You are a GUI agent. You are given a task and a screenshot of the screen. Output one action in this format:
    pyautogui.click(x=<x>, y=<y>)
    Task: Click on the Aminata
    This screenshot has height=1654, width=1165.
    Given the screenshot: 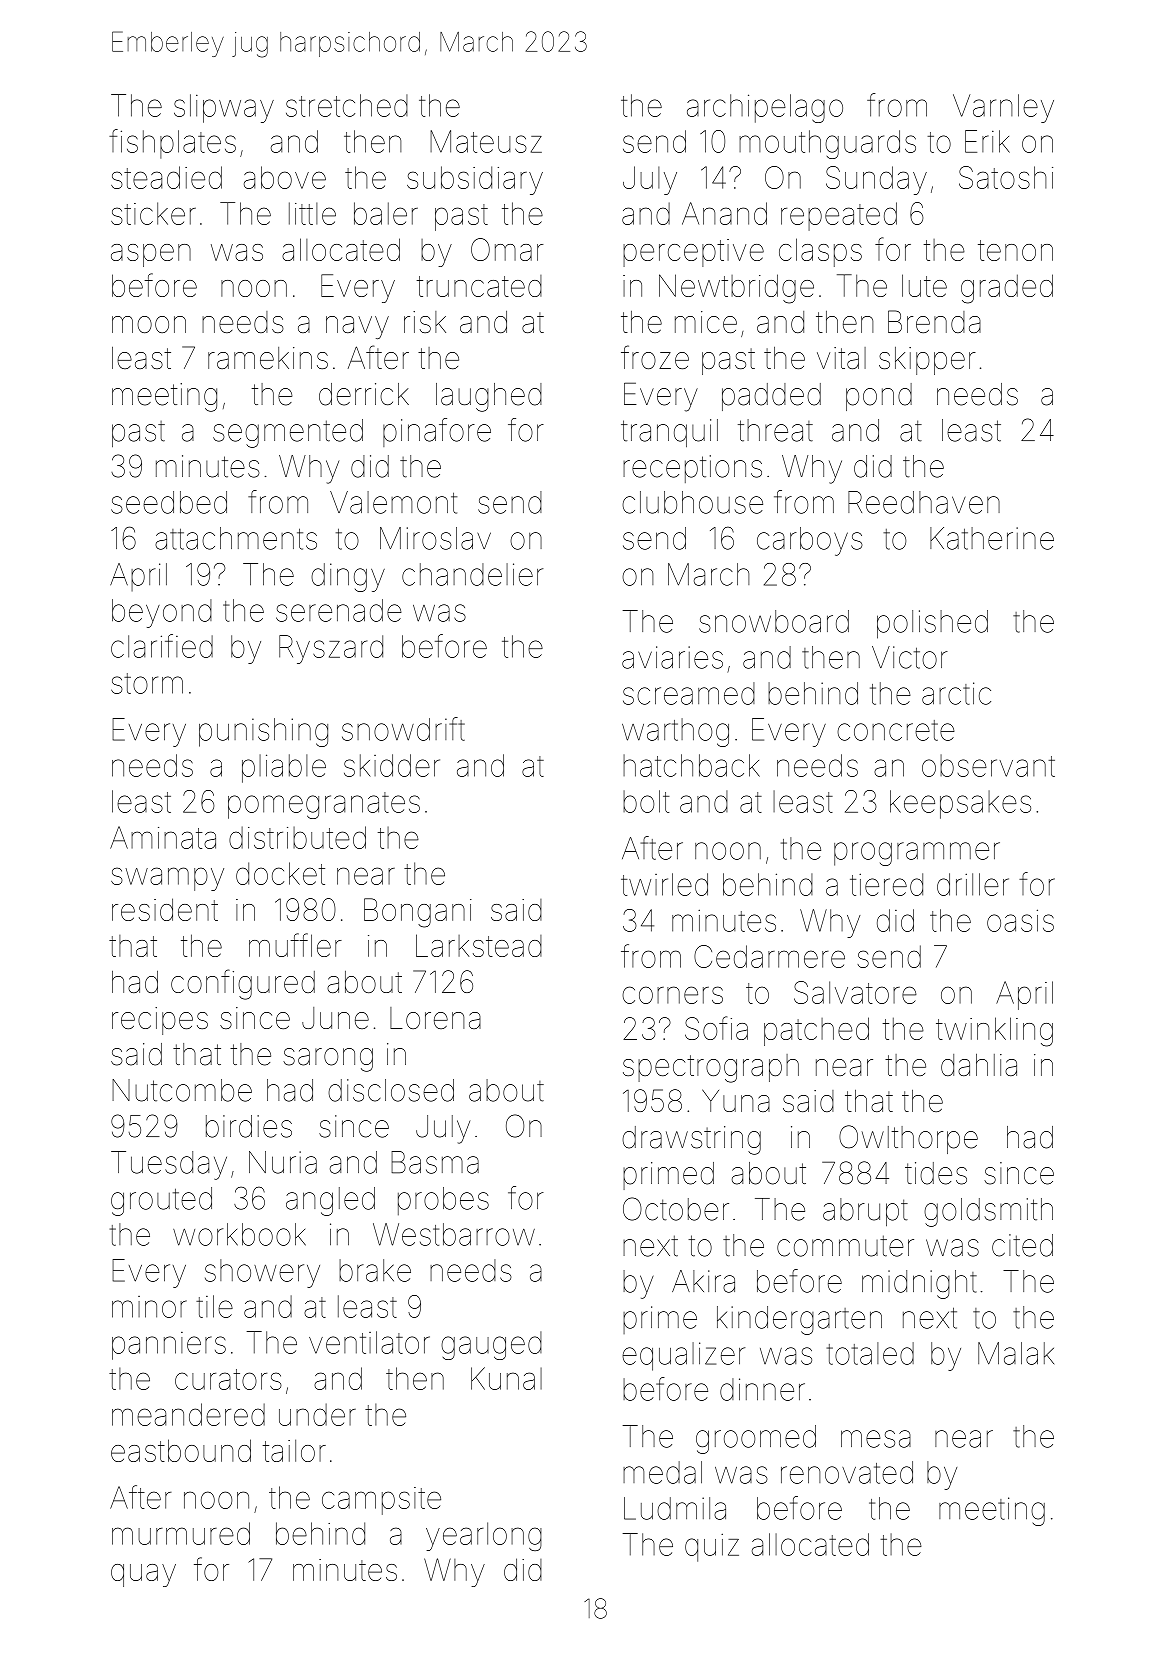 What is the action you would take?
    pyautogui.click(x=163, y=837)
